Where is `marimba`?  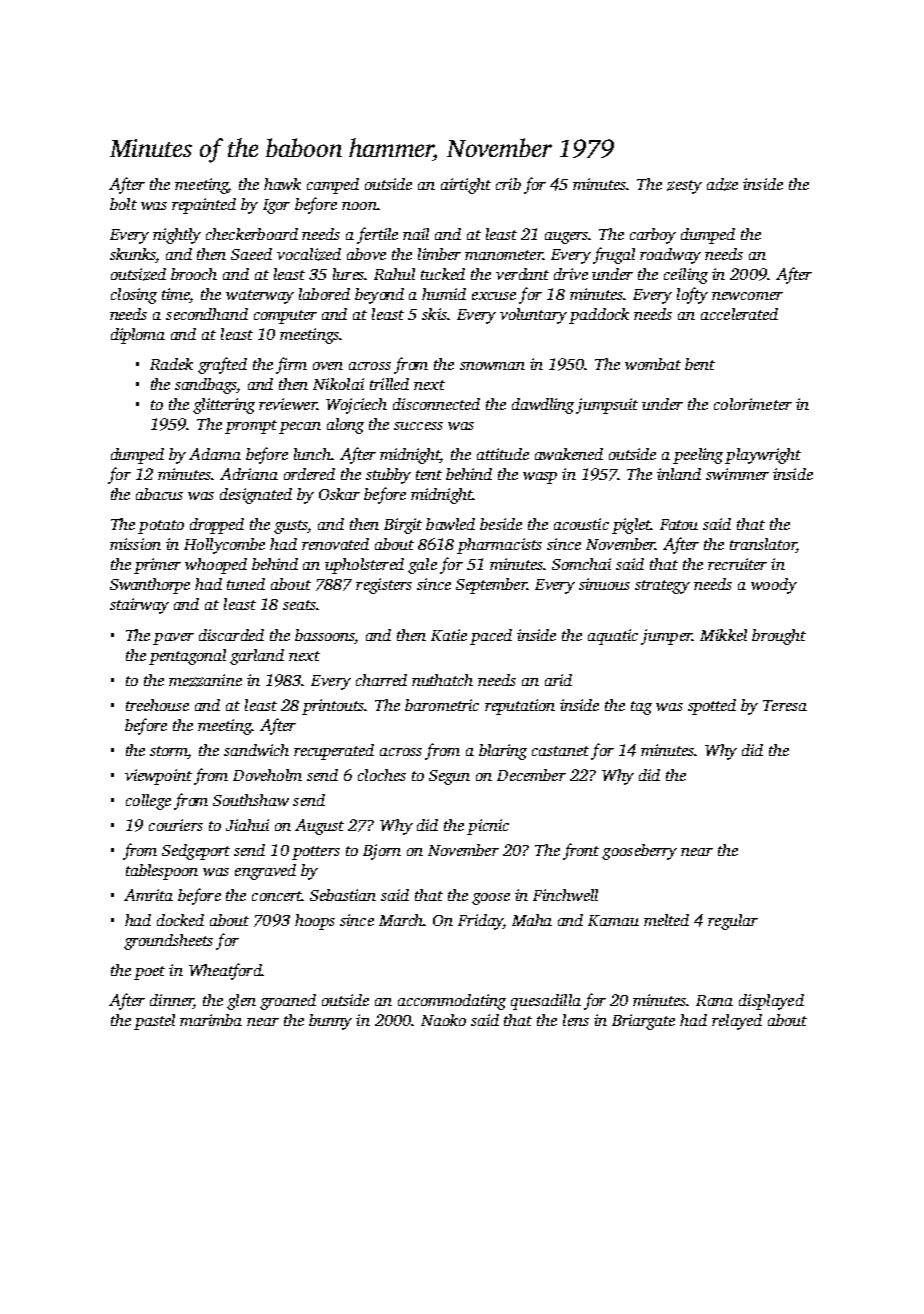 marimba is located at coordinates (211, 1020).
